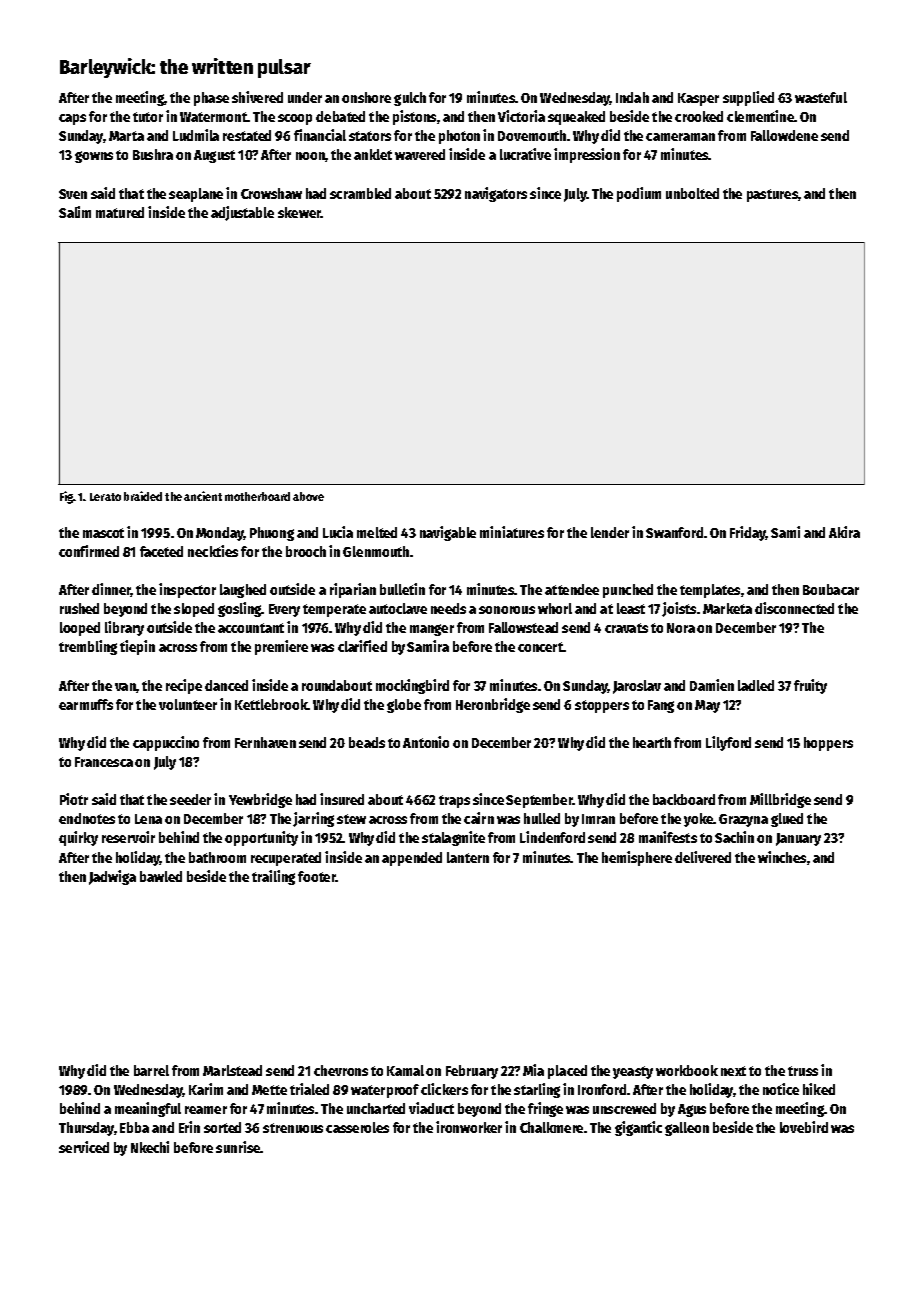  I want to click on unbolted, so click(692, 193).
